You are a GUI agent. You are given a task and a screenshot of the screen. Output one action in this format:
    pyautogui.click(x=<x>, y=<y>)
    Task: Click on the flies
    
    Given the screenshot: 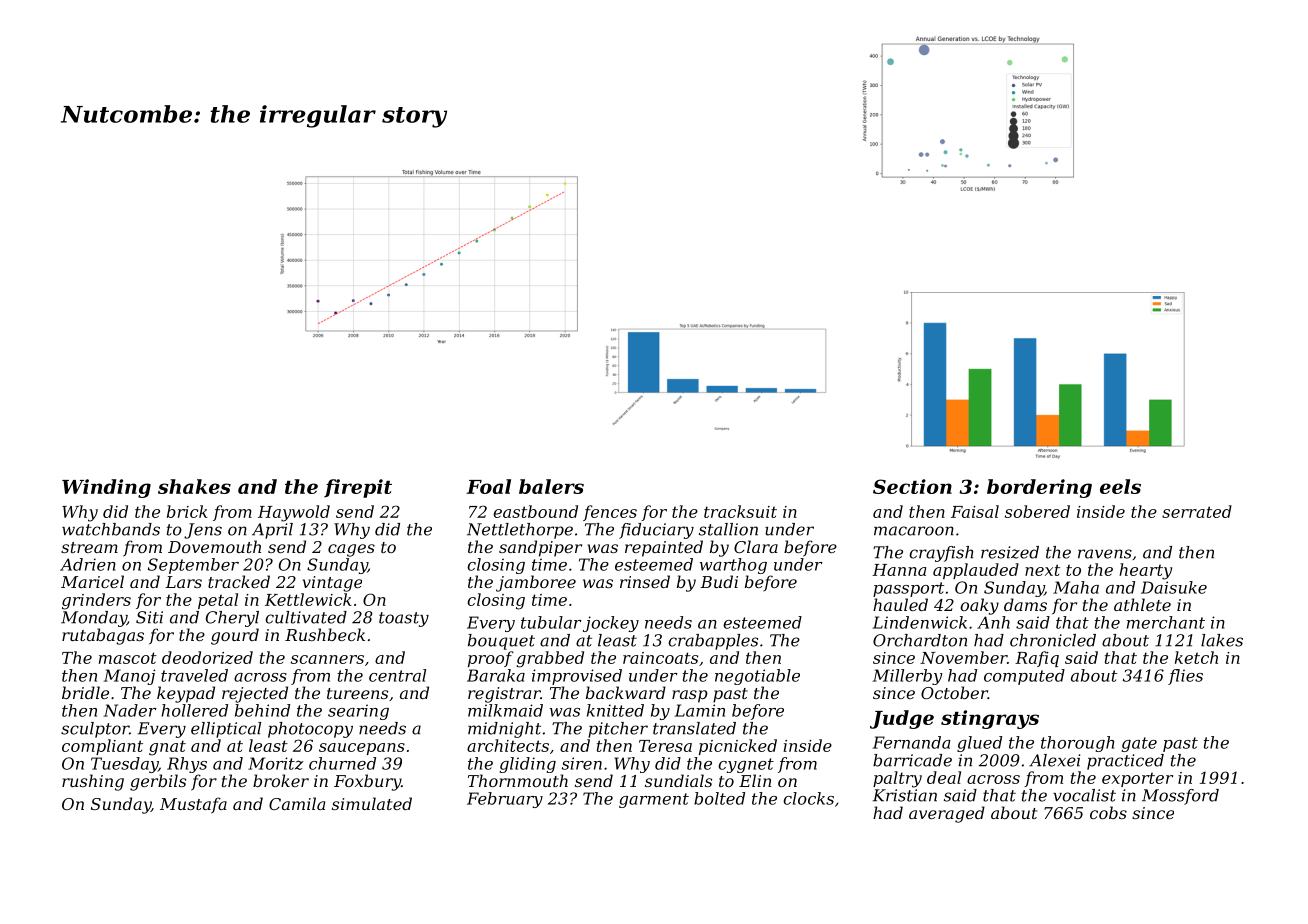 What is the action you would take?
    pyautogui.click(x=1185, y=677)
